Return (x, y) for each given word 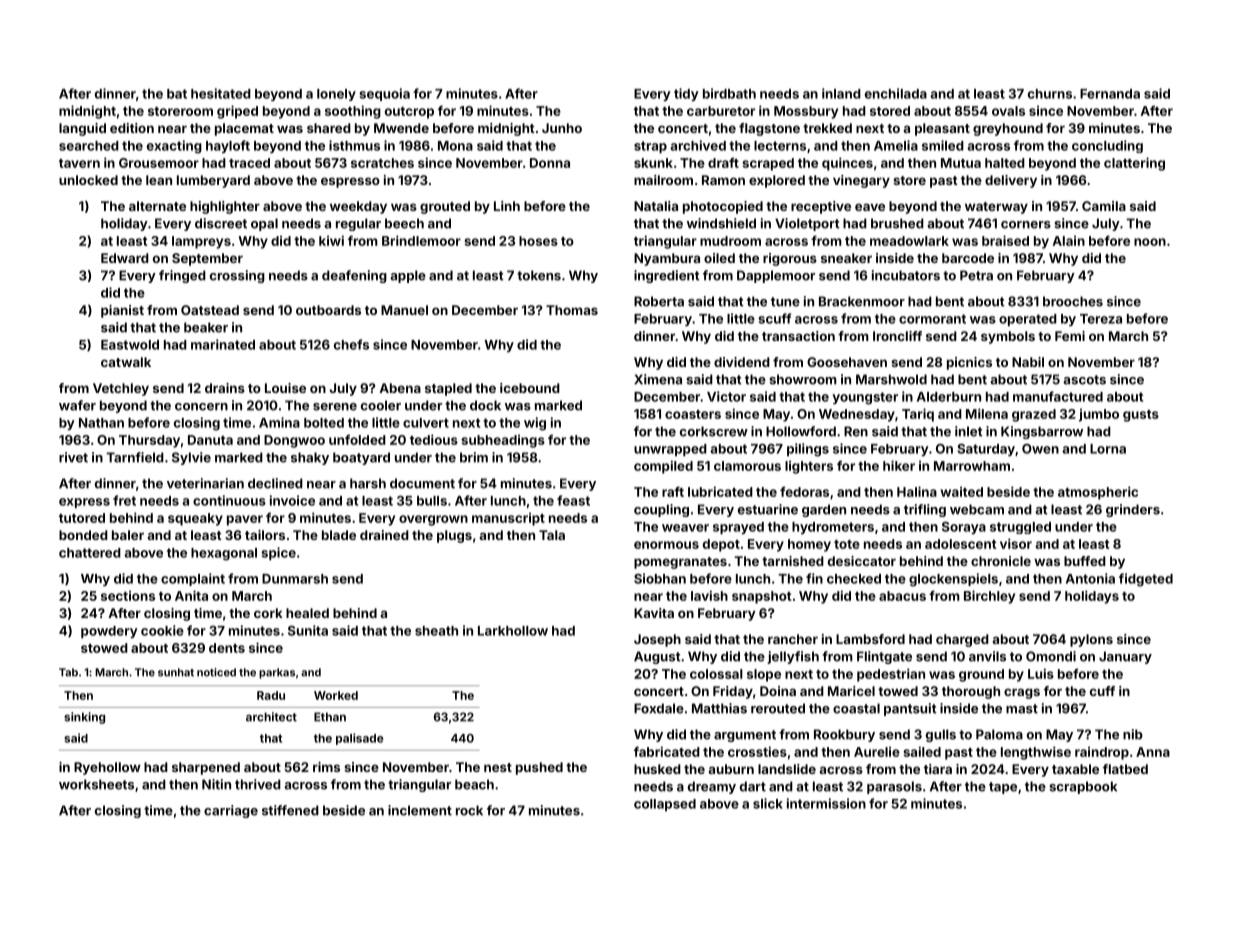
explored (777, 181)
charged (962, 640)
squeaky (195, 519)
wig (535, 424)
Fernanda (1110, 94)
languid (82, 129)
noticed (216, 672)
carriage (231, 811)
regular (358, 224)
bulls (432, 501)
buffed (1085, 561)
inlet (968, 431)
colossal (716, 674)
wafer (77, 405)
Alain (1069, 240)
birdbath (729, 93)
